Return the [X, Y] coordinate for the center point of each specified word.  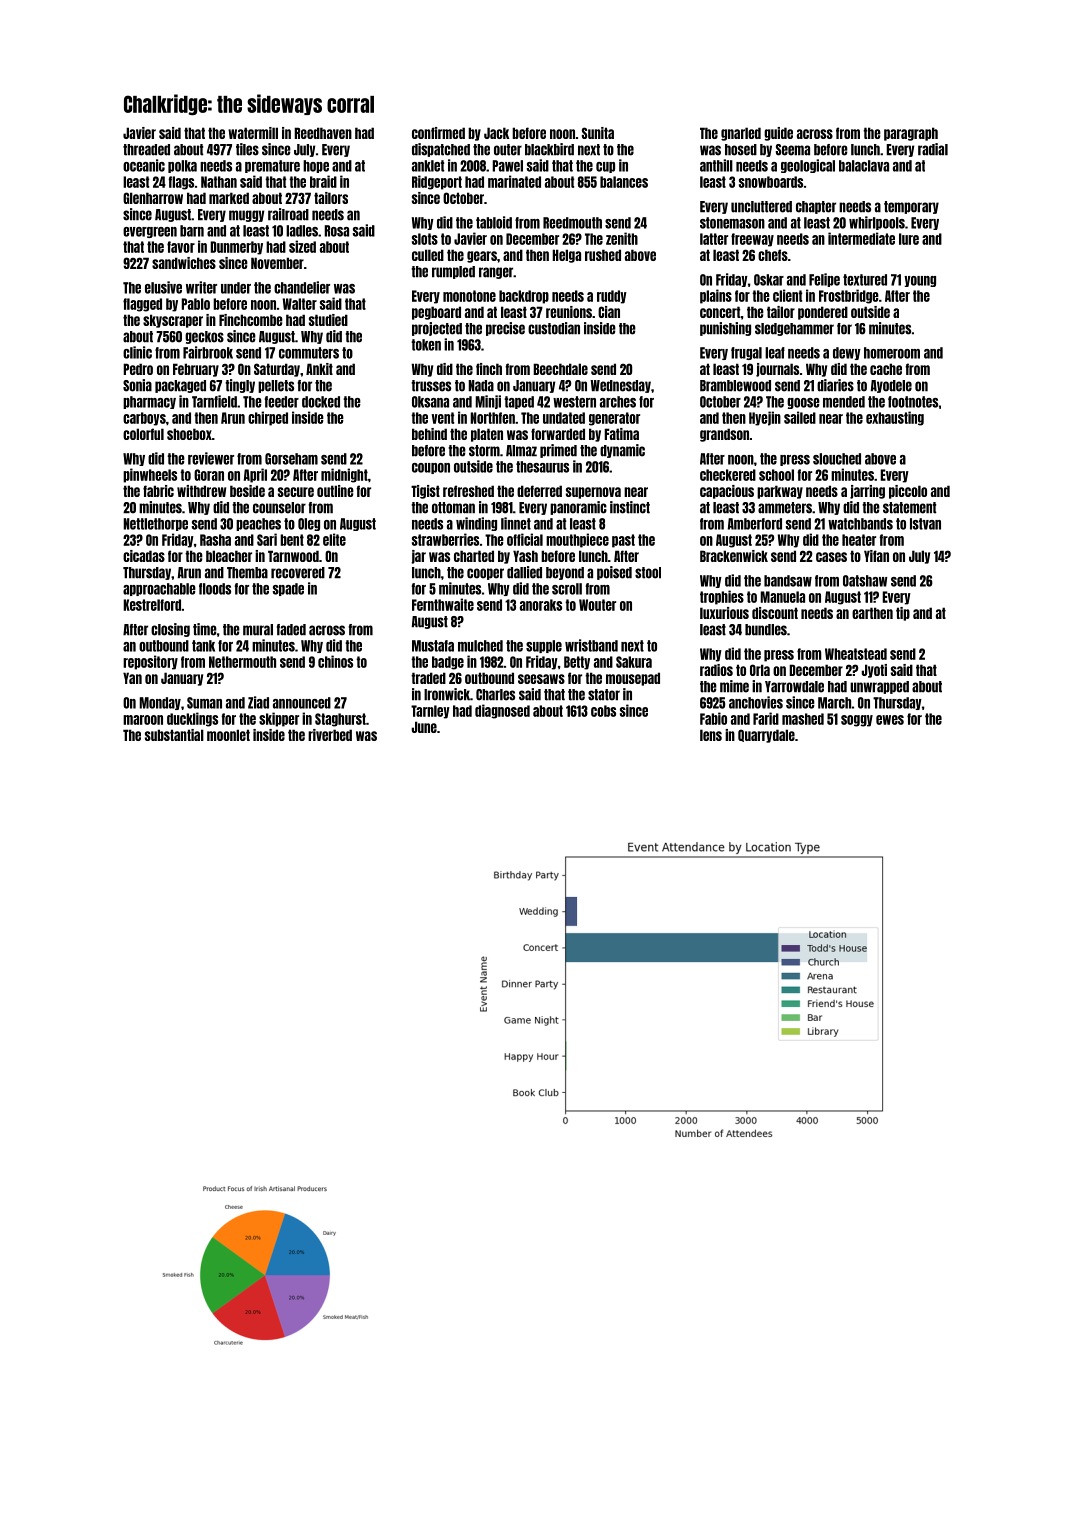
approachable [159, 589]
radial [933, 149]
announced [302, 703]
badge [448, 663]
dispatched [441, 150]
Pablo [195, 304]
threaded [146, 150]
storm [484, 451]
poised [614, 573]
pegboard [436, 313]
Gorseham [291, 459]
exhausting [895, 418]
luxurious [724, 613]
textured [865, 280]
